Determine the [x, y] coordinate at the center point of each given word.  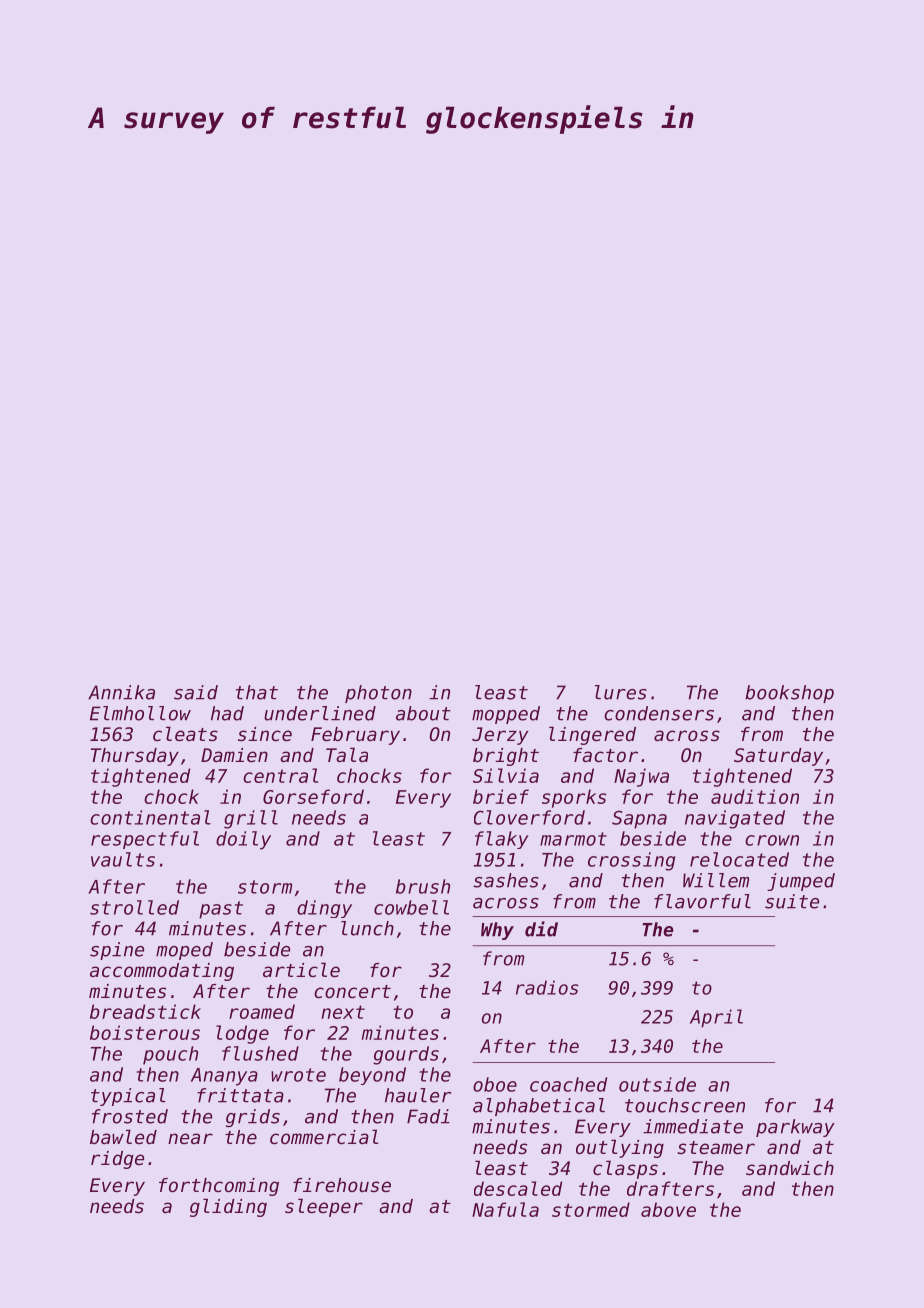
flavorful [702, 901]
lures [621, 692]
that [257, 692]
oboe [495, 1084]
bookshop [789, 694]
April [716, 1018]
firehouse [342, 1185]
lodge [242, 1034]
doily [243, 840]
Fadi [428, 1116]
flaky [502, 840]
